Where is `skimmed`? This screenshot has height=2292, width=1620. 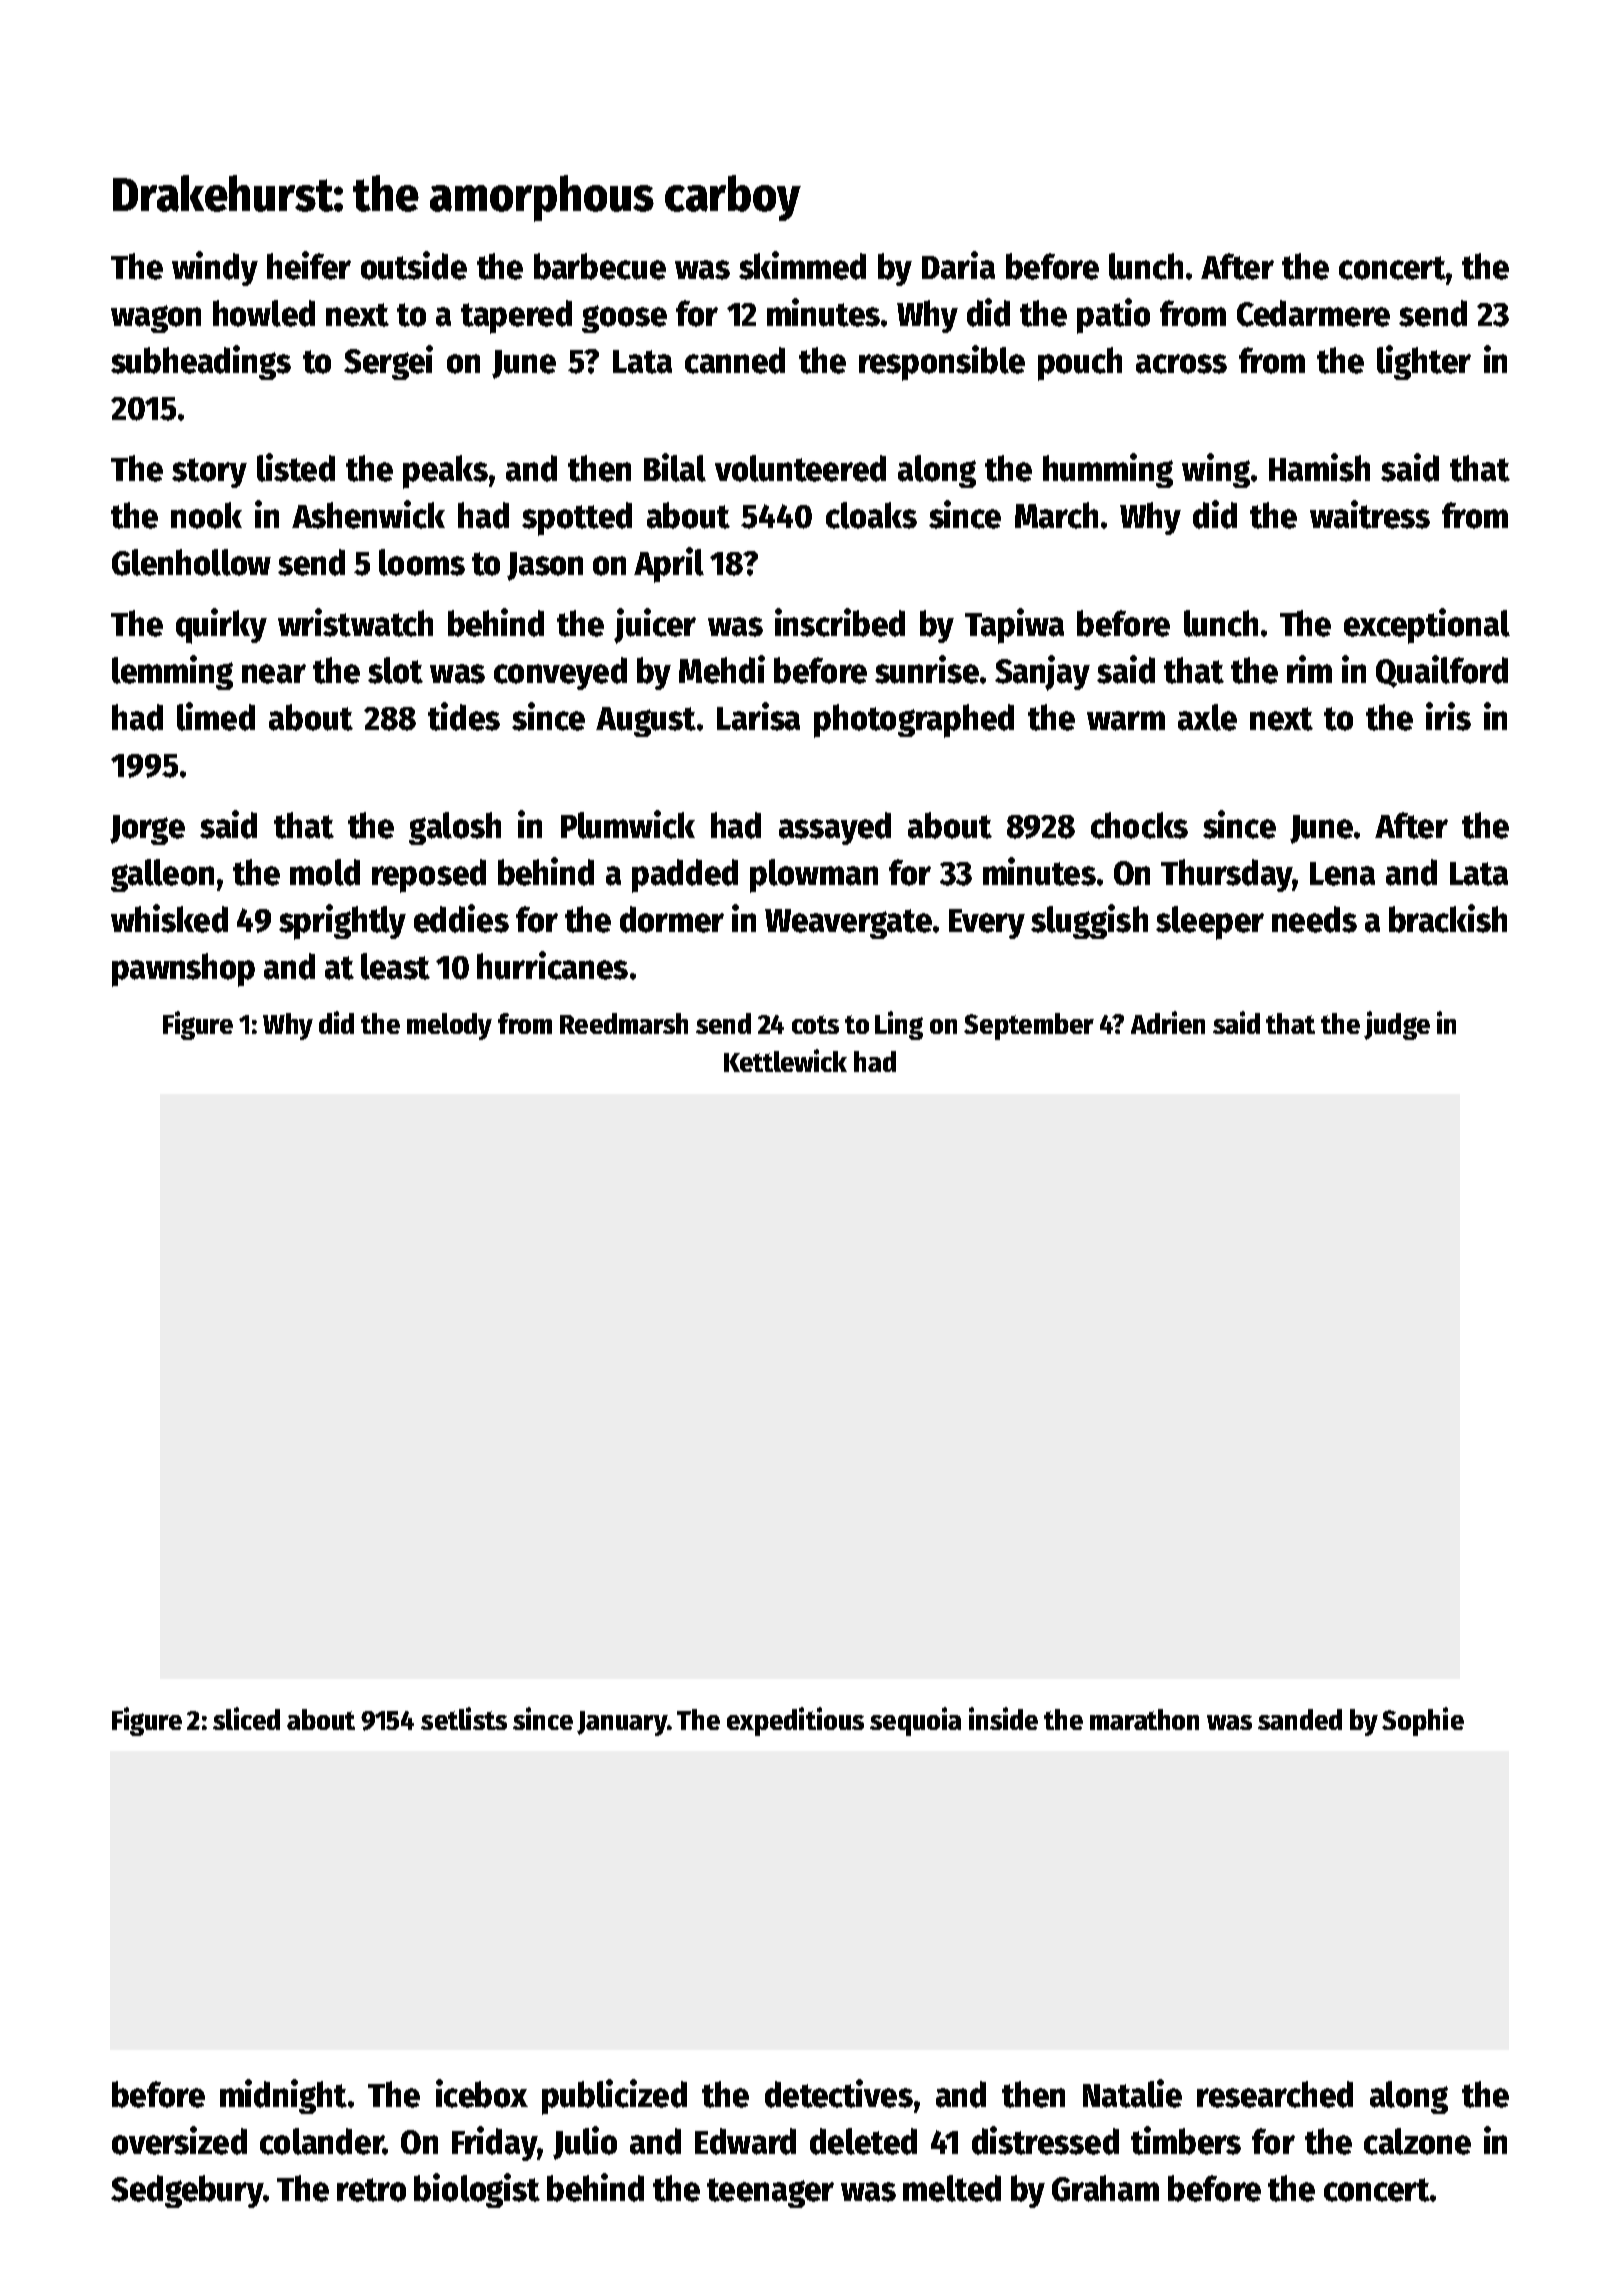
skimmed is located at coordinates (802, 265).
